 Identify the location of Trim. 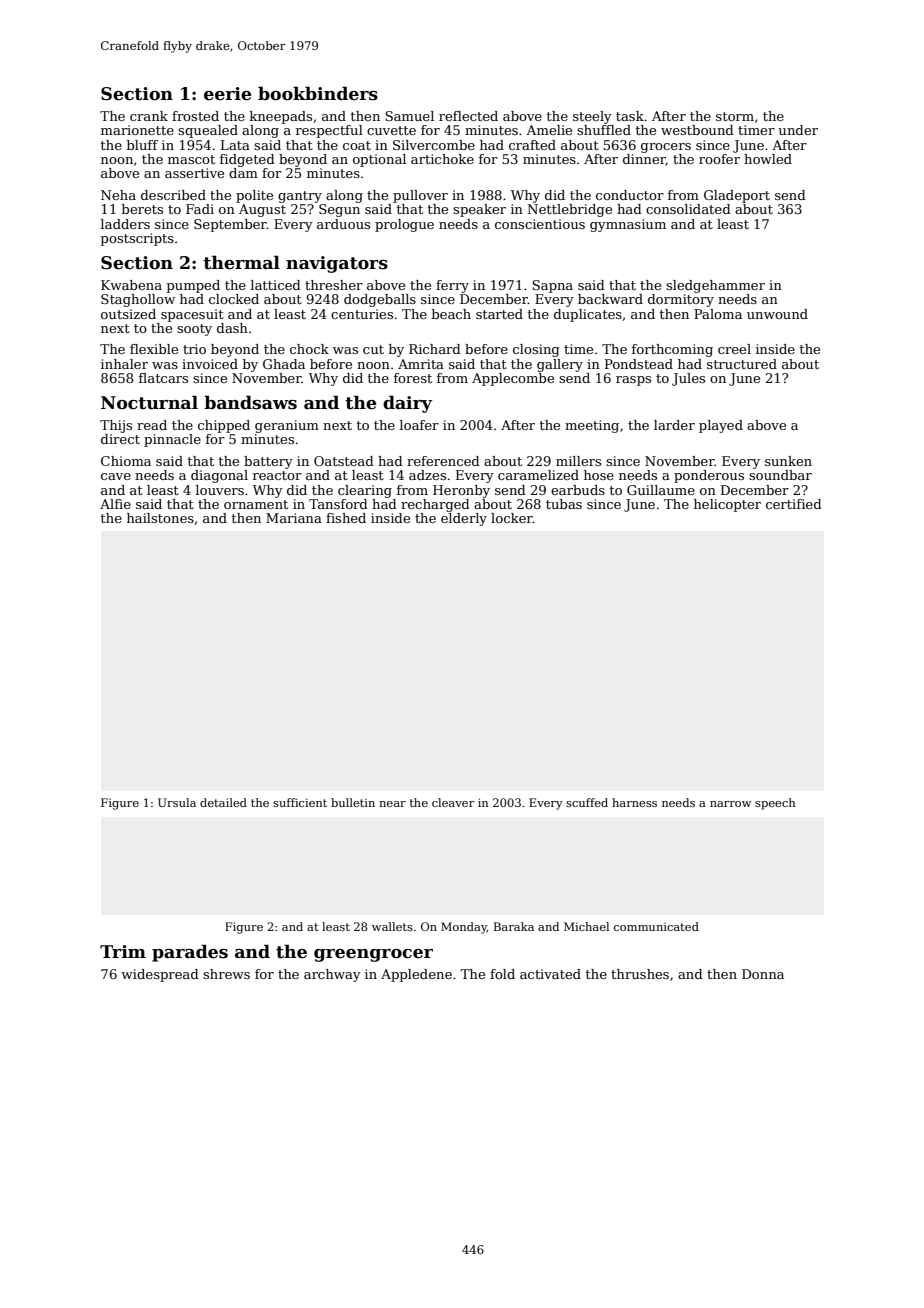
(123, 951).
